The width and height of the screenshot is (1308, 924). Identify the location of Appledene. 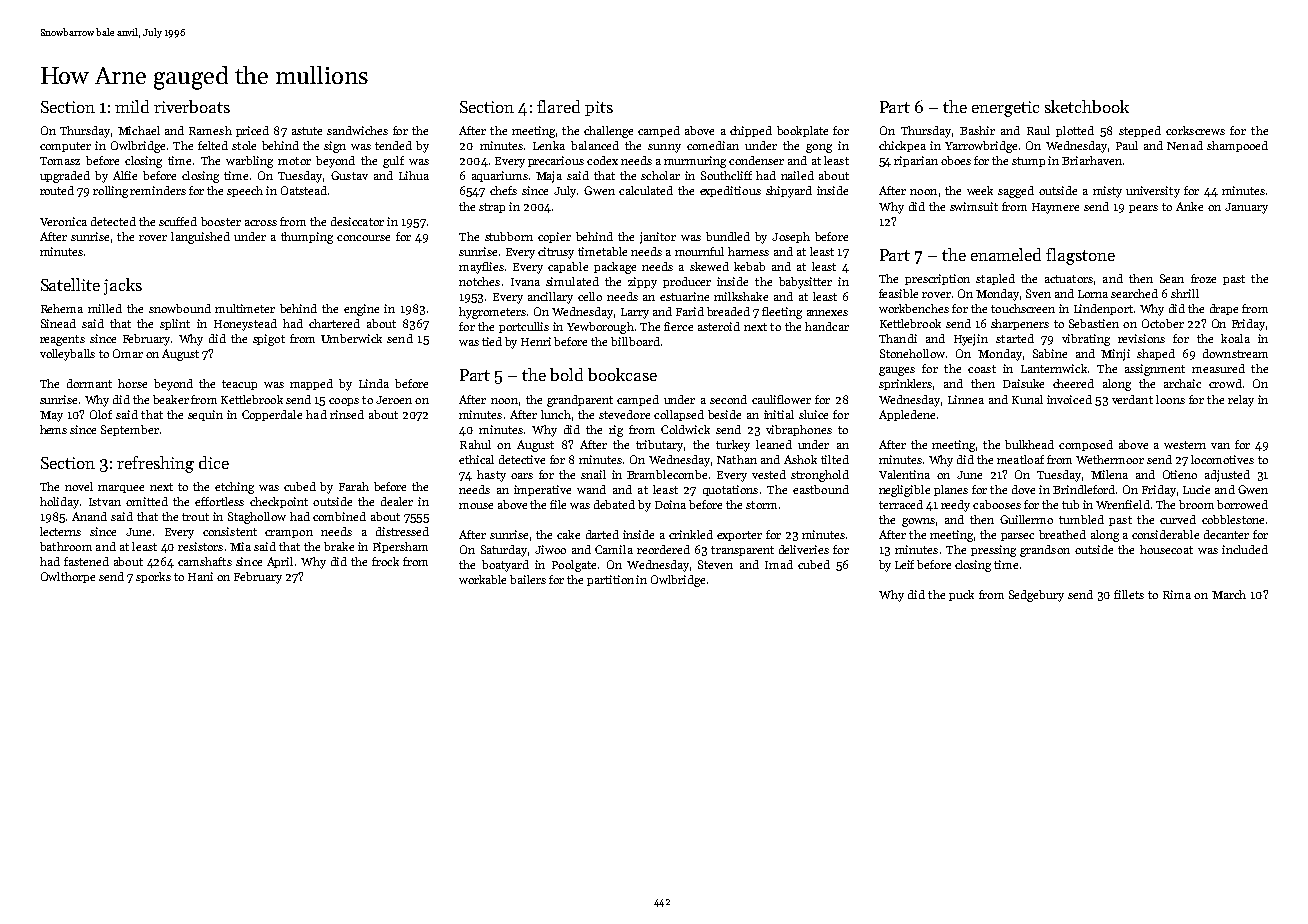
(907, 415).
